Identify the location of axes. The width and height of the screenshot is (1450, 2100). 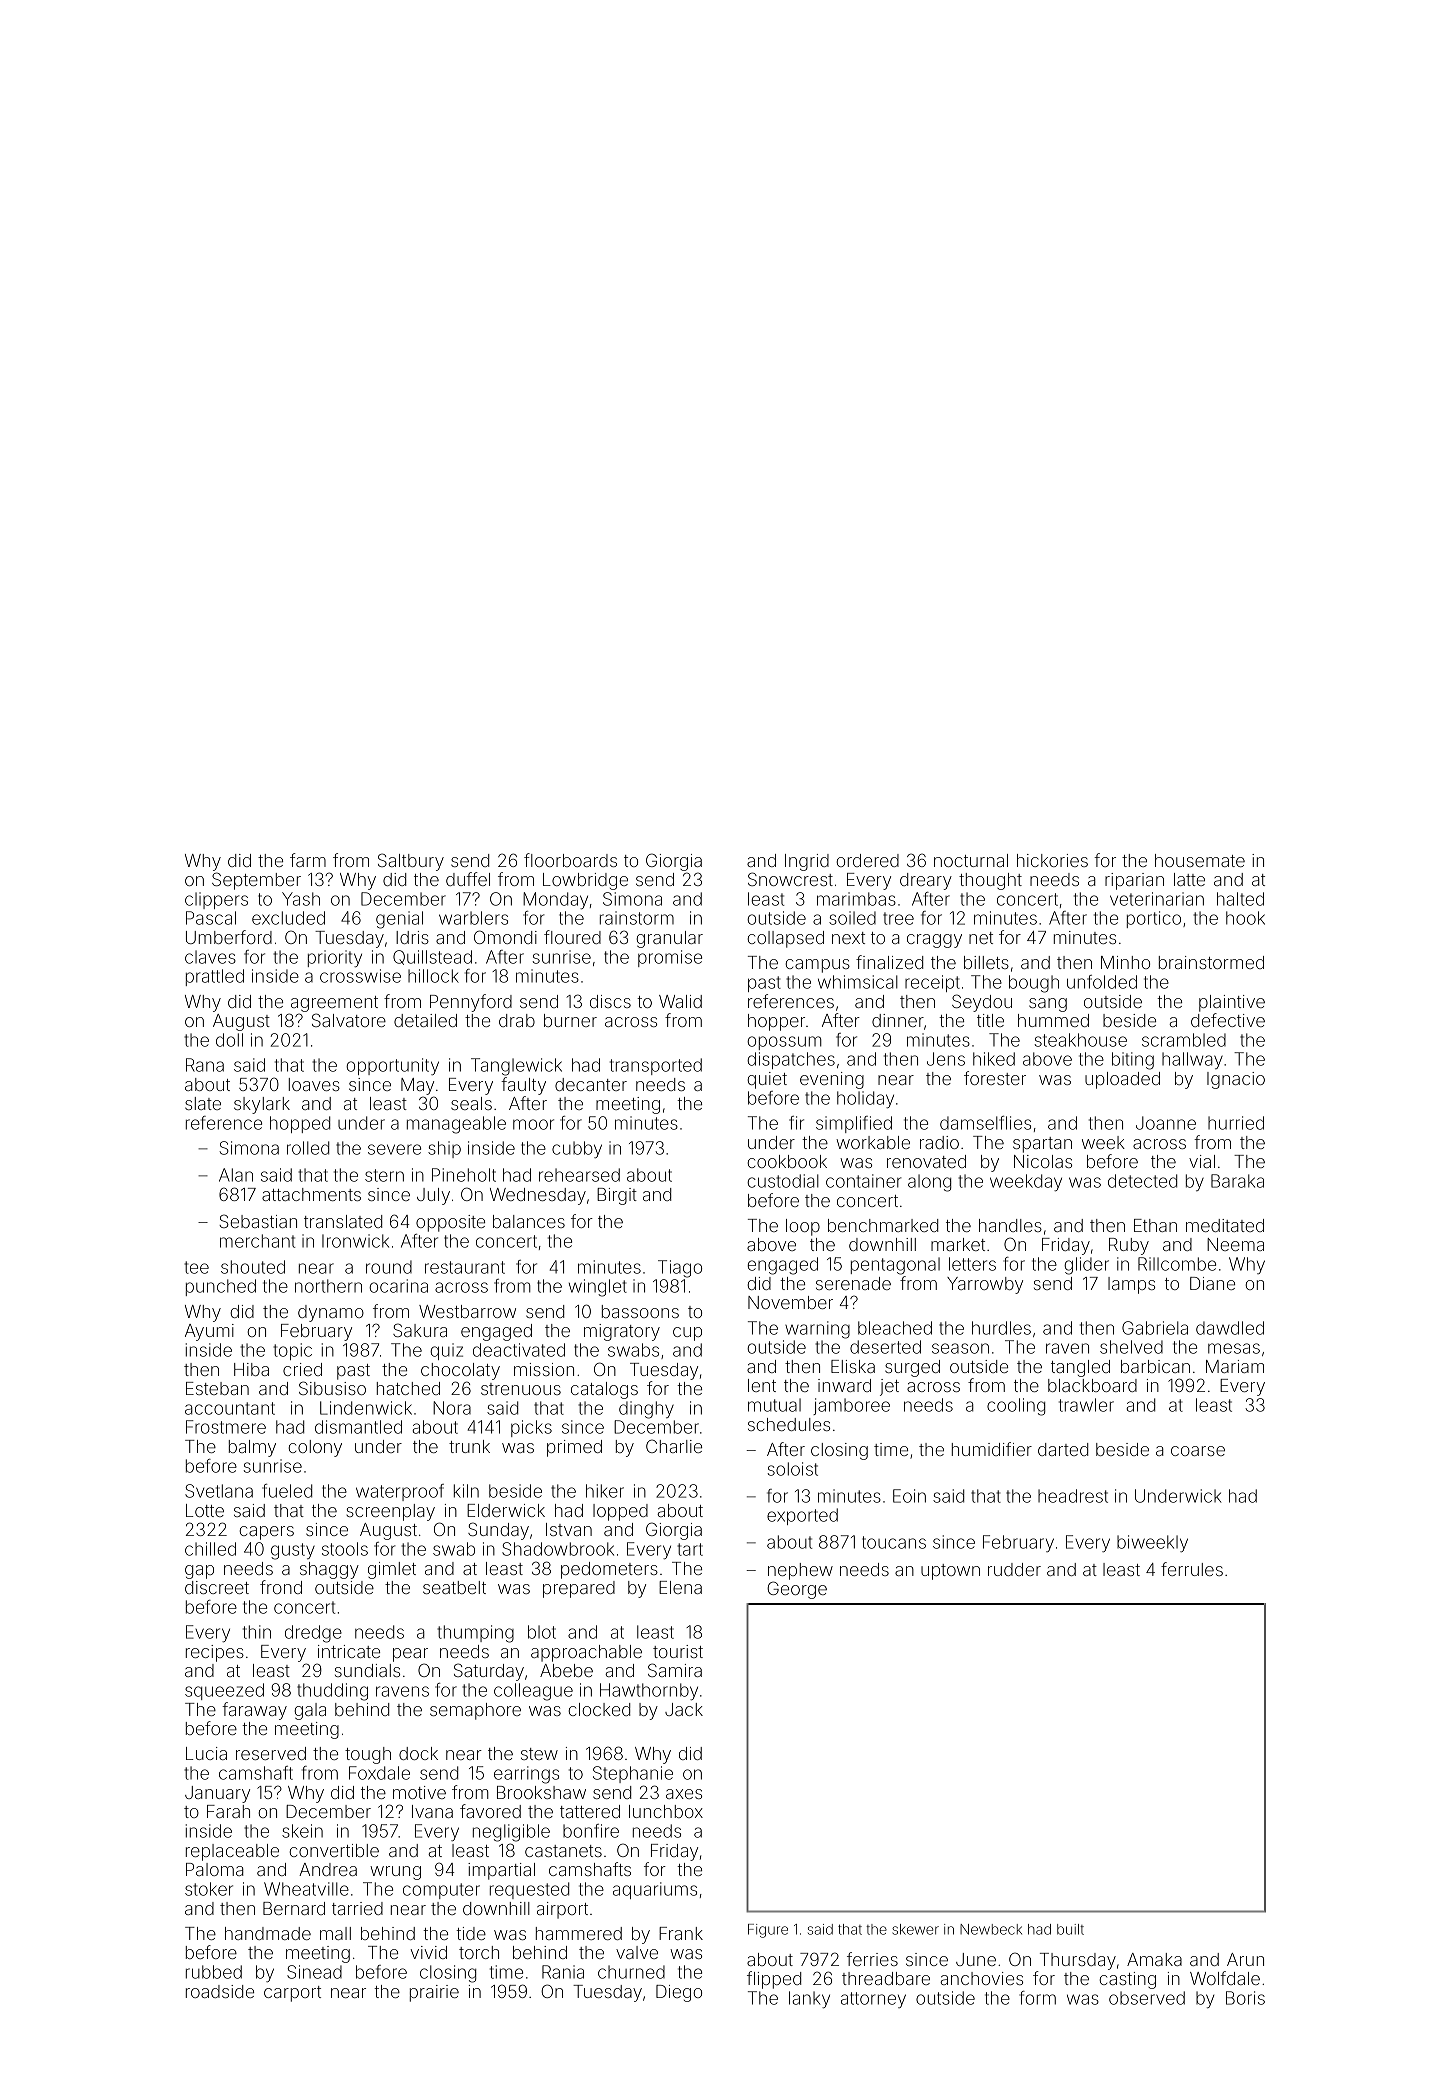
(684, 1794).
